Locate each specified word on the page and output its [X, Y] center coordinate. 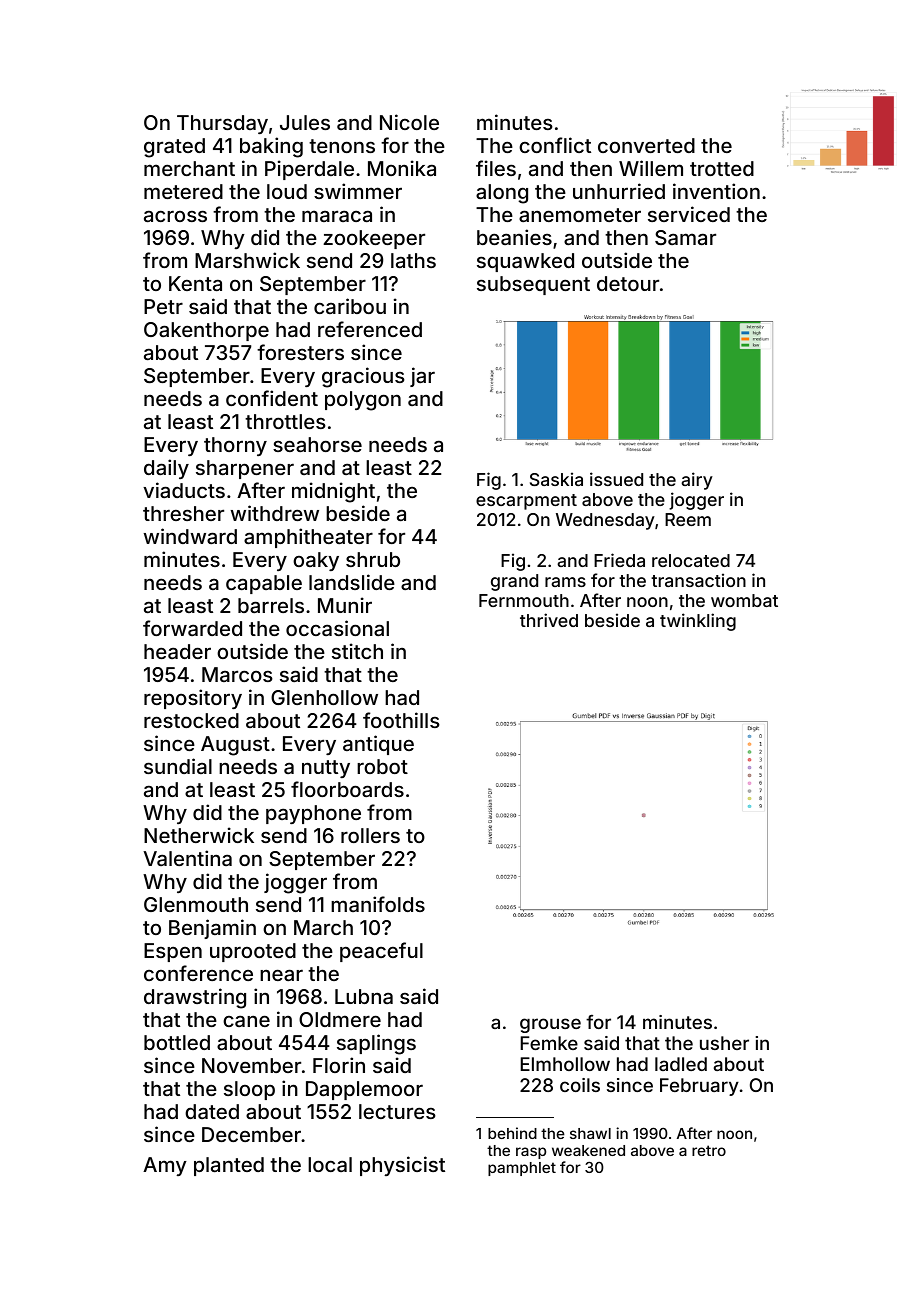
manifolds [378, 904]
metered [183, 191]
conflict [555, 145]
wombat [744, 600]
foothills [401, 720]
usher [724, 1043]
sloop [249, 1090]
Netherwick [199, 835]
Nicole [409, 122]
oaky [316, 561]
